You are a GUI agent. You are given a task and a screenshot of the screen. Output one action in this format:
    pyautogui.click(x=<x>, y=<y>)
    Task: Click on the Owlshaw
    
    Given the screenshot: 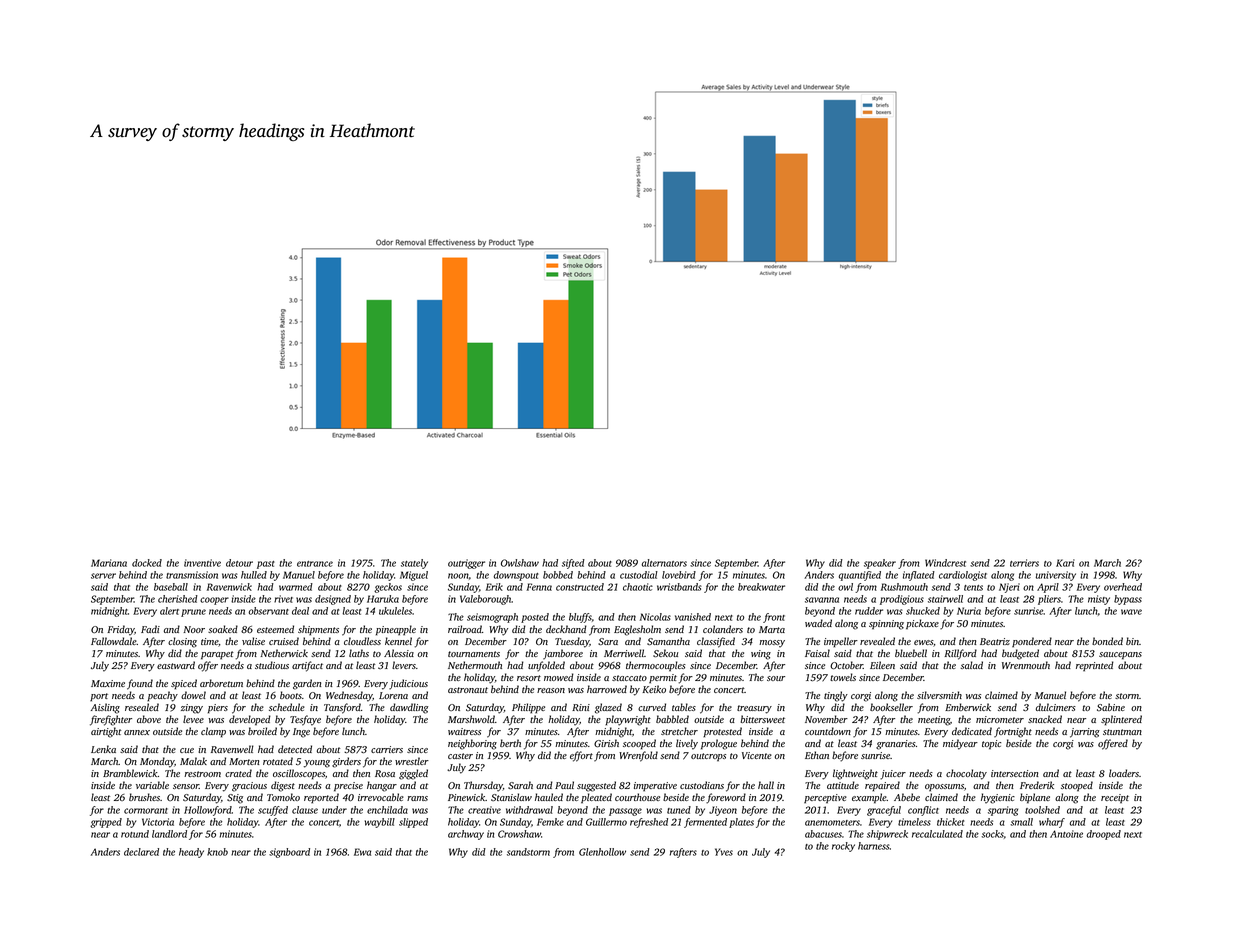 What is the action you would take?
    pyautogui.click(x=520, y=563)
